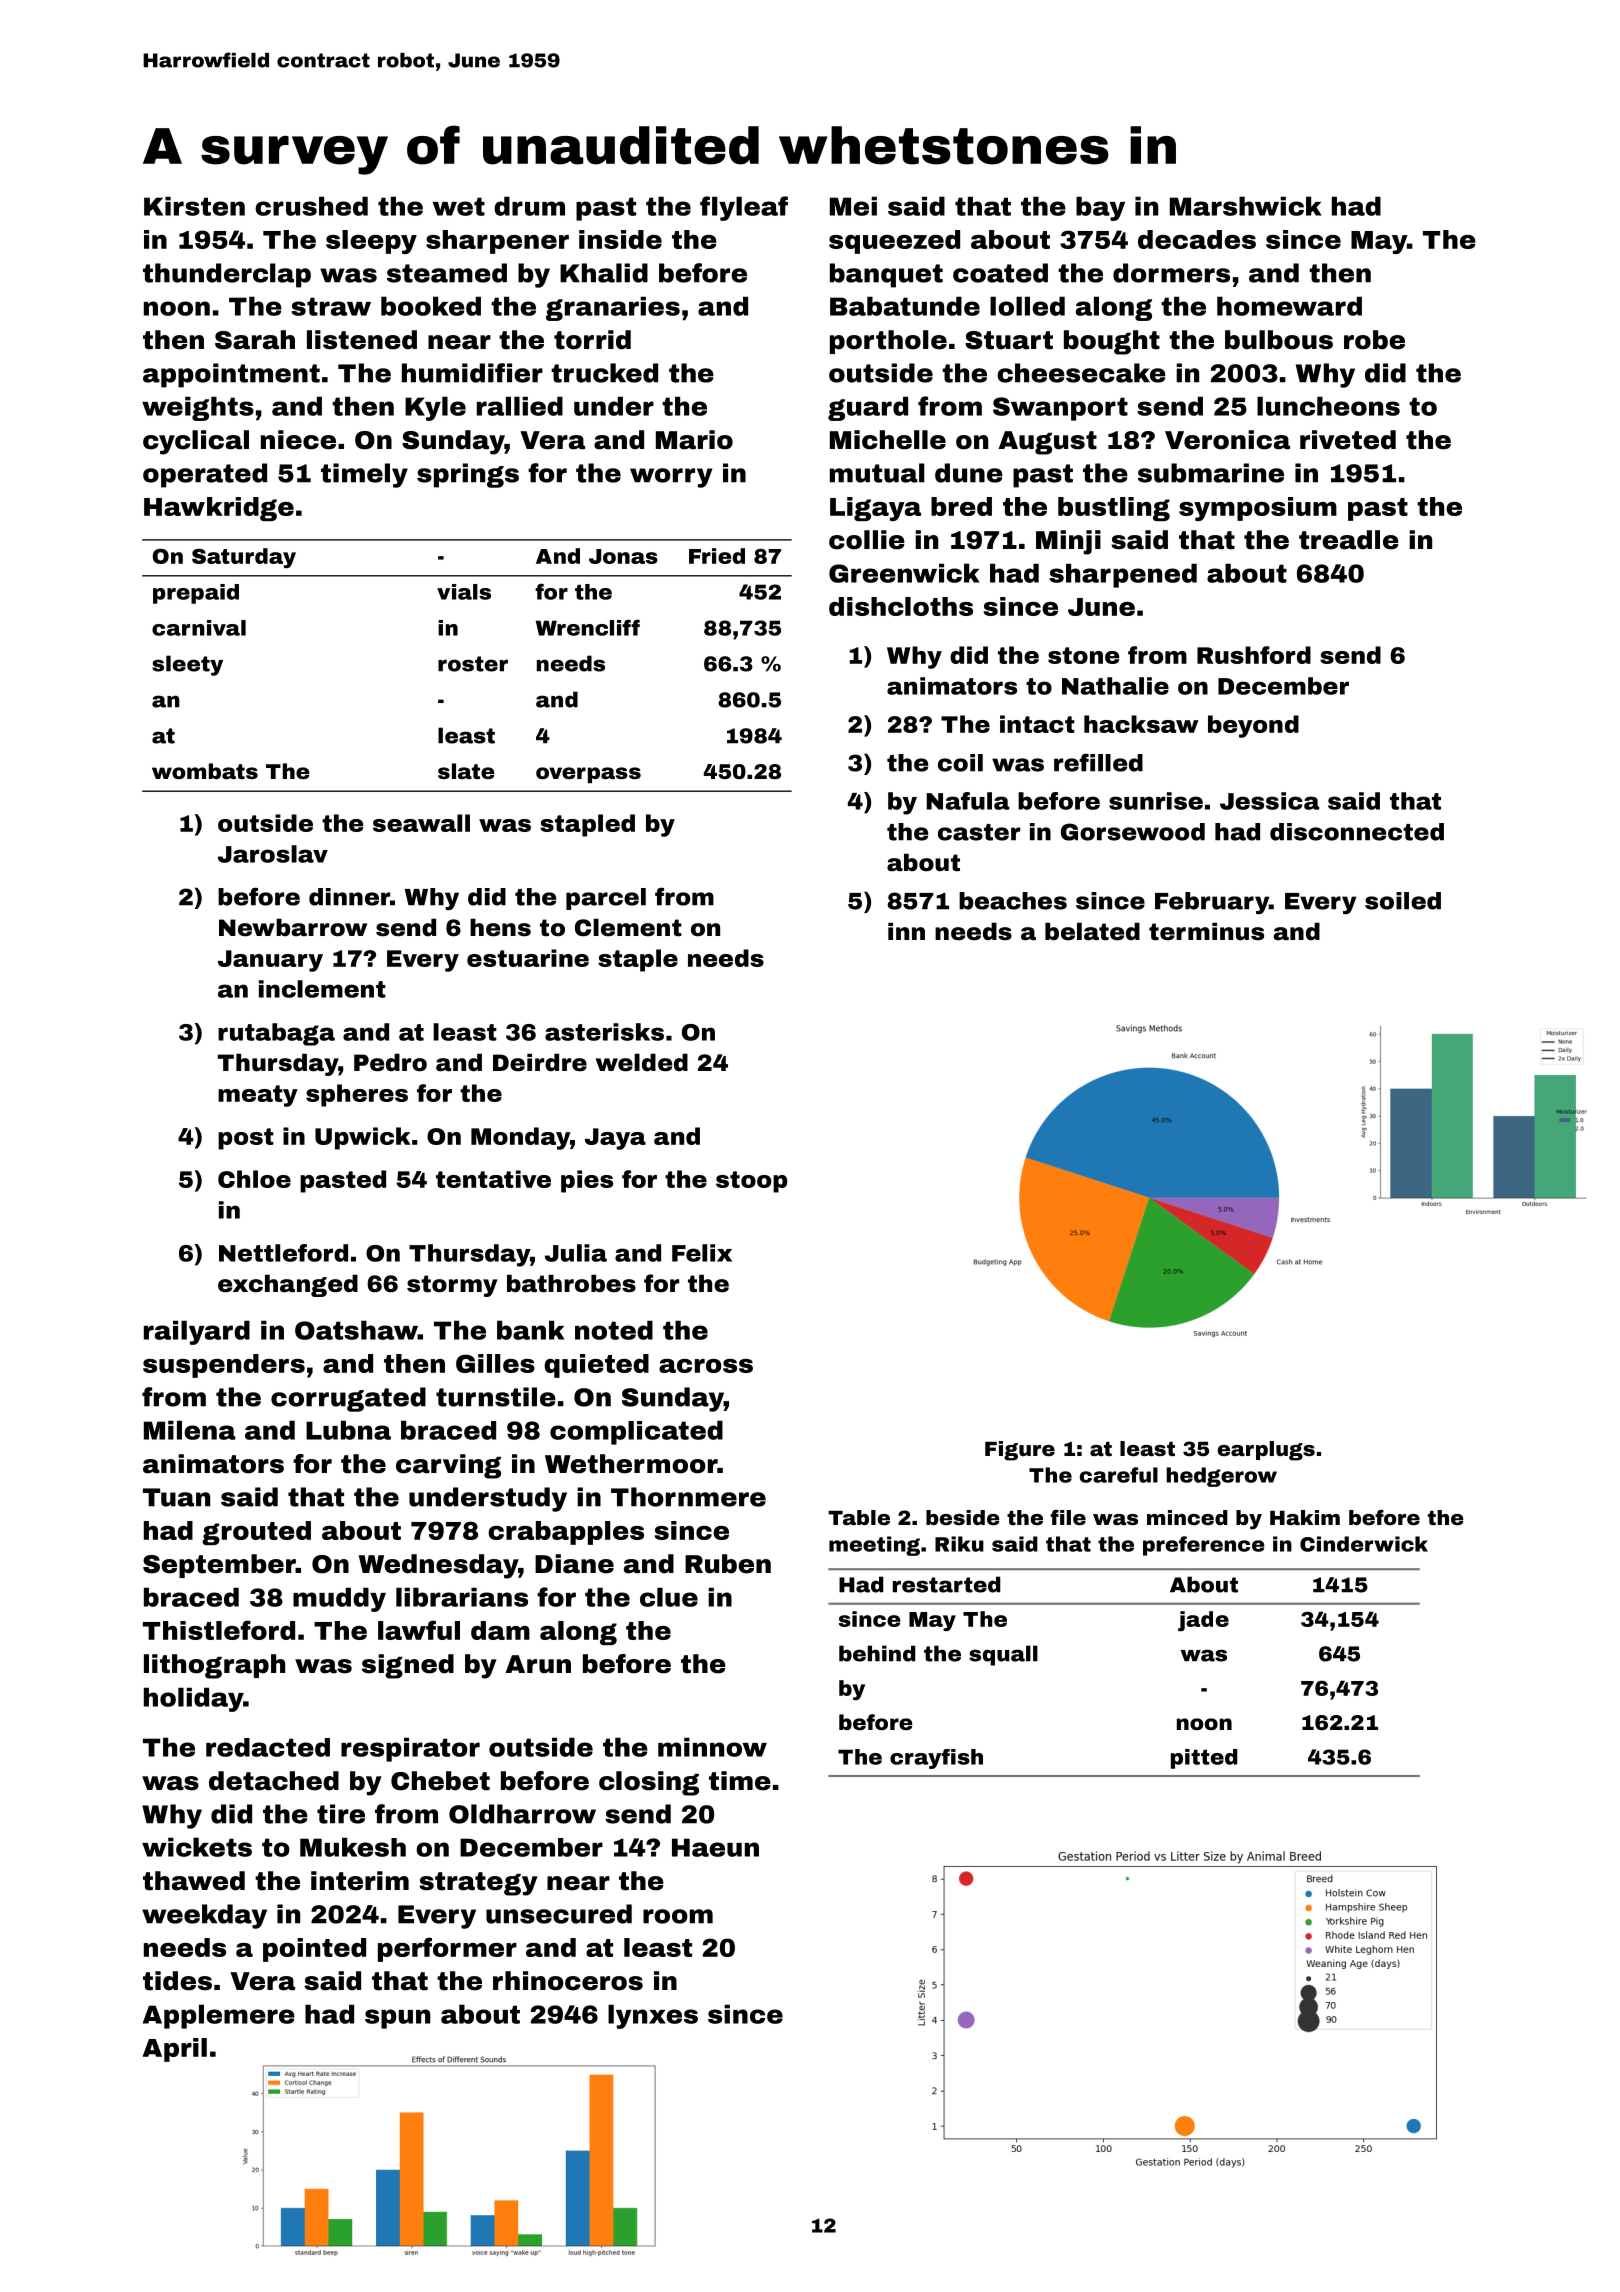 Image resolution: width=1620 pixels, height=2292 pixels. What do you see at coordinates (678, 1916) in the page?
I see `room` at bounding box center [678, 1916].
